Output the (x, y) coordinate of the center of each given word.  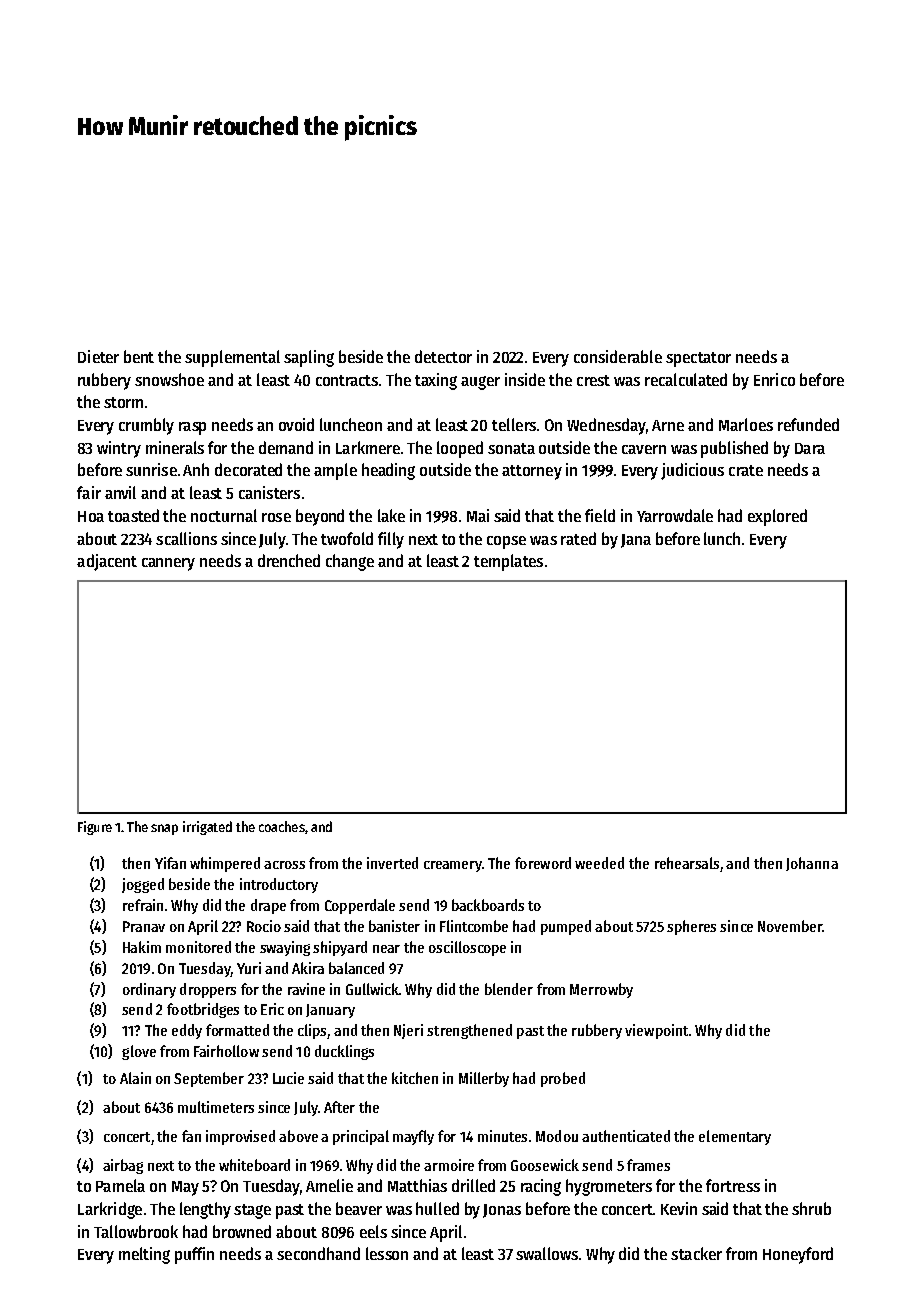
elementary (735, 1137)
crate (746, 470)
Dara (810, 448)
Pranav (144, 926)
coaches (282, 826)
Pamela (120, 1185)
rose (276, 517)
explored (777, 517)
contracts (347, 380)
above (298, 1136)
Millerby (484, 1079)
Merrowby (601, 990)
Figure (95, 828)
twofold (347, 538)
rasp (192, 428)
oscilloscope (467, 948)
